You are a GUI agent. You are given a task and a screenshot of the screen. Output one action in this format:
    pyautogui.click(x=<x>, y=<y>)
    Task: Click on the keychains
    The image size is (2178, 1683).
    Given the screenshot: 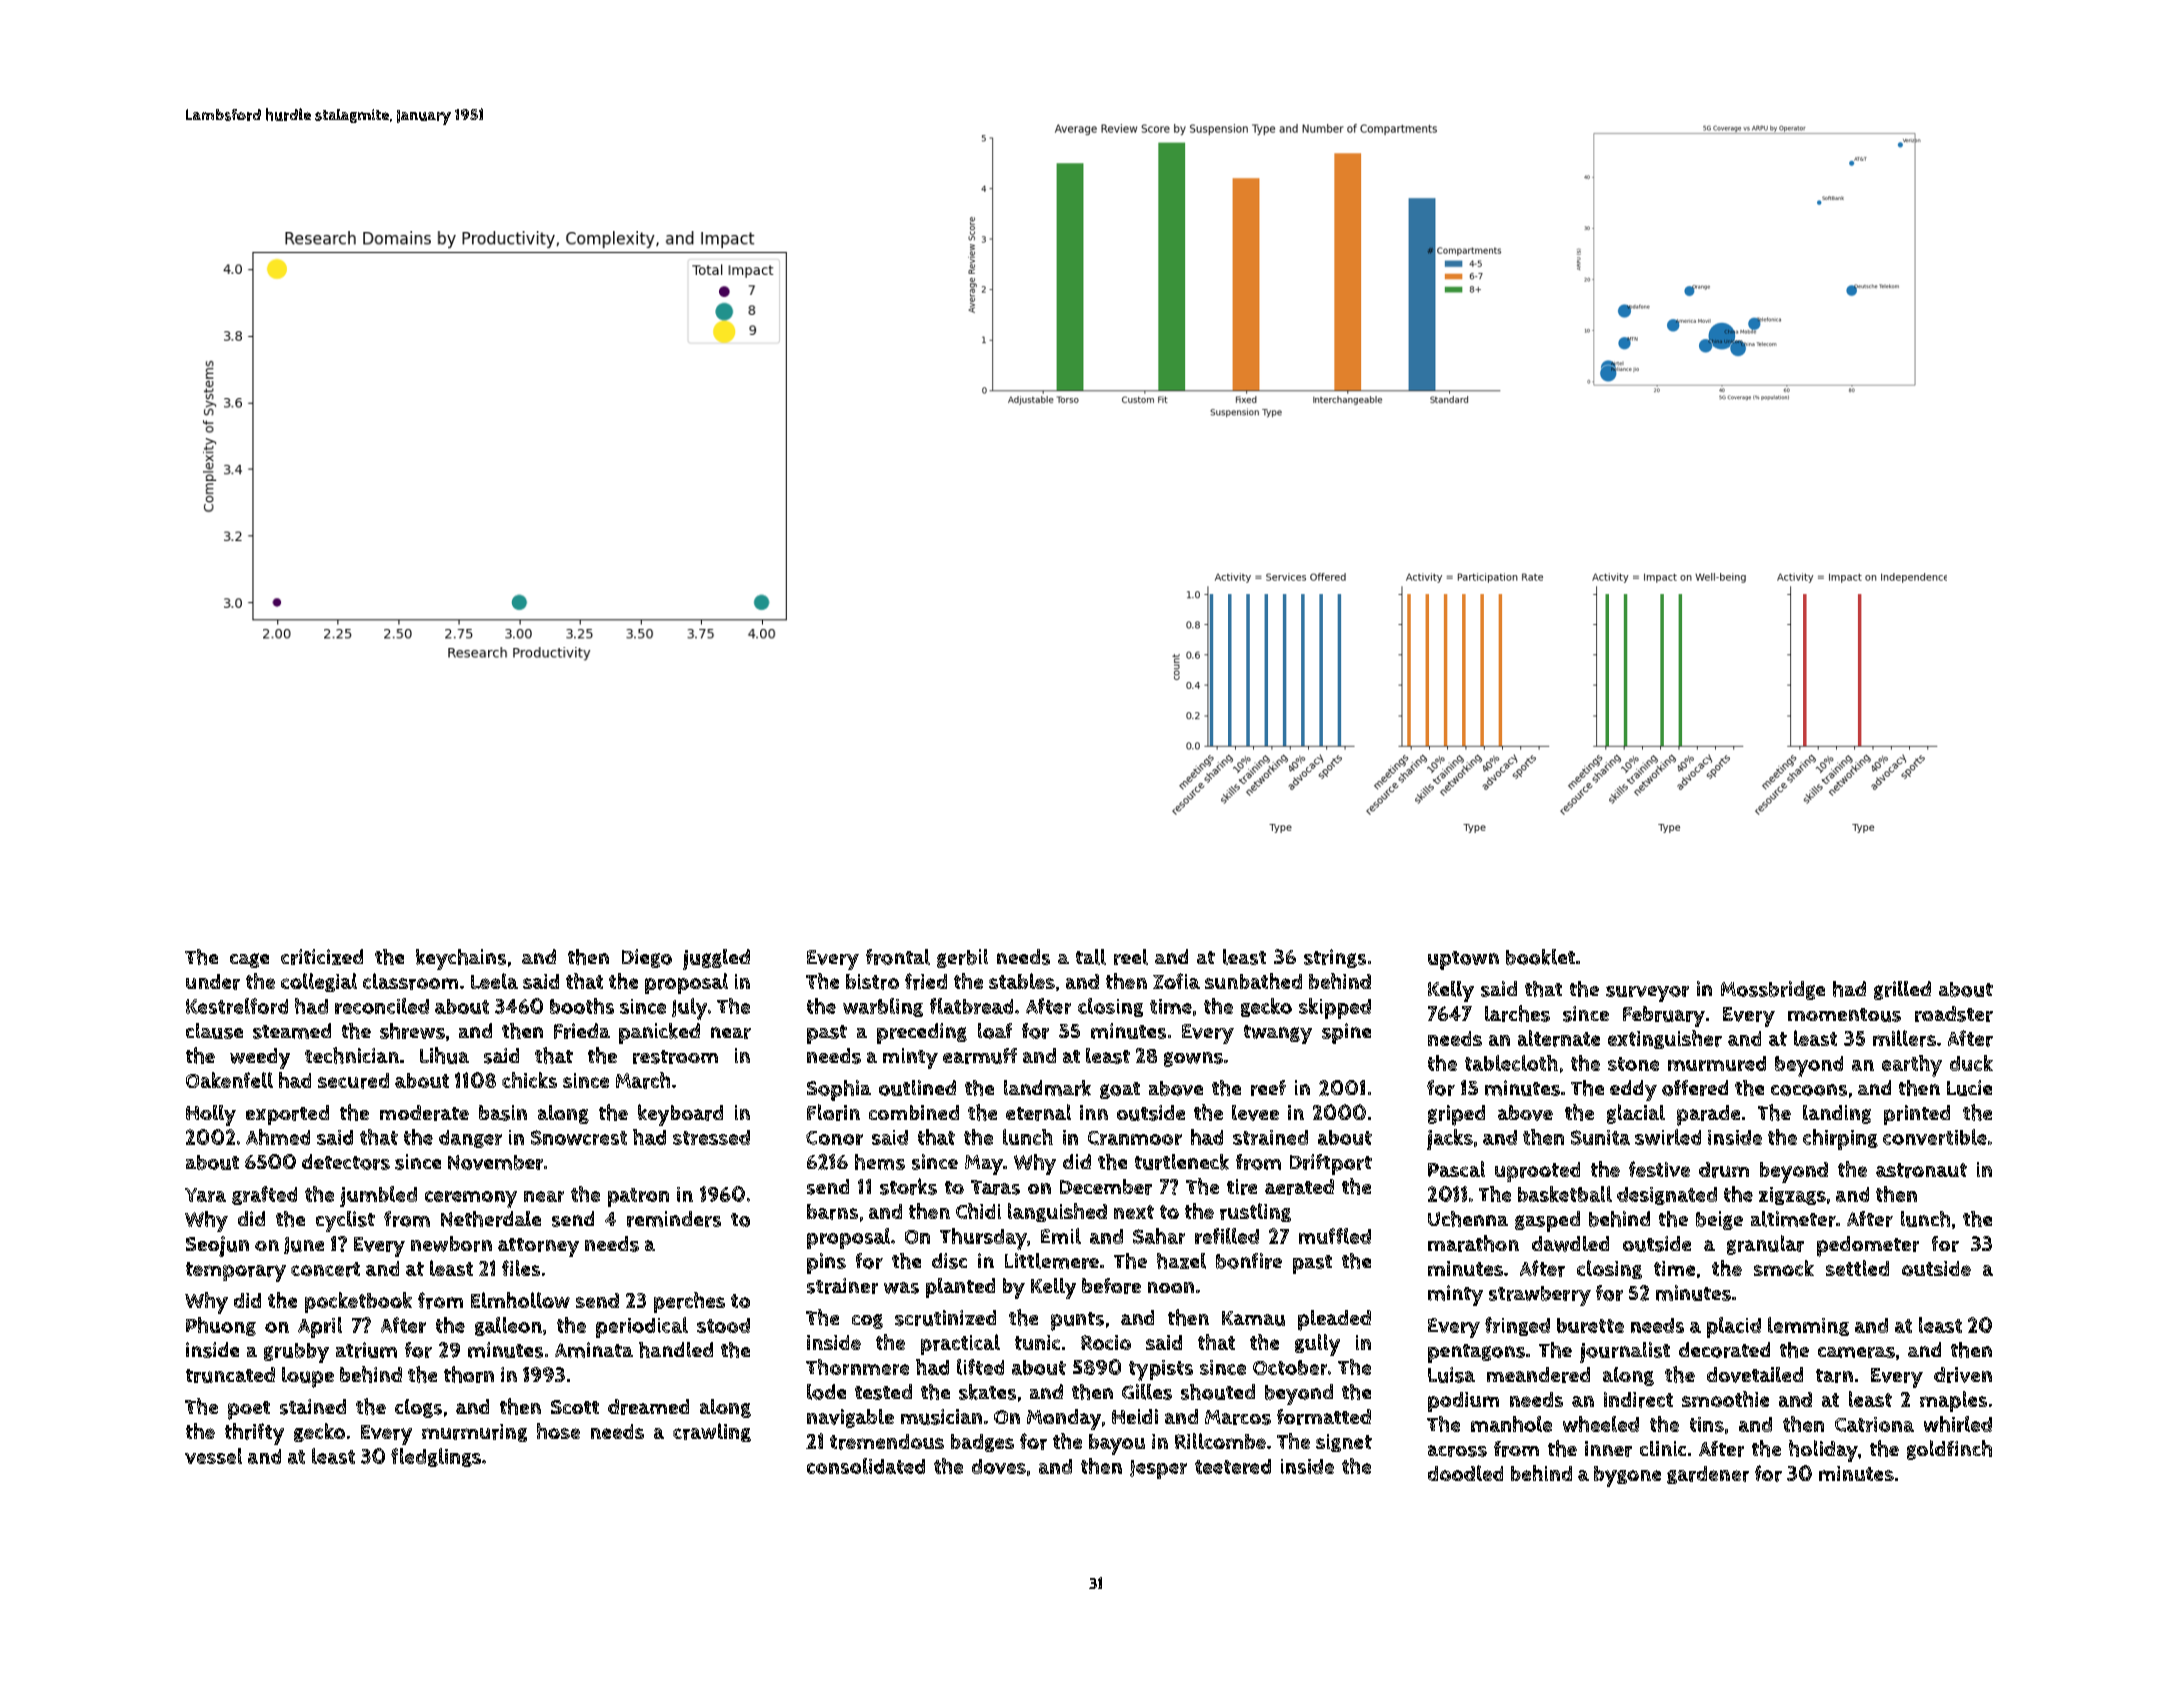 What is the action you would take?
    pyautogui.click(x=461, y=959)
